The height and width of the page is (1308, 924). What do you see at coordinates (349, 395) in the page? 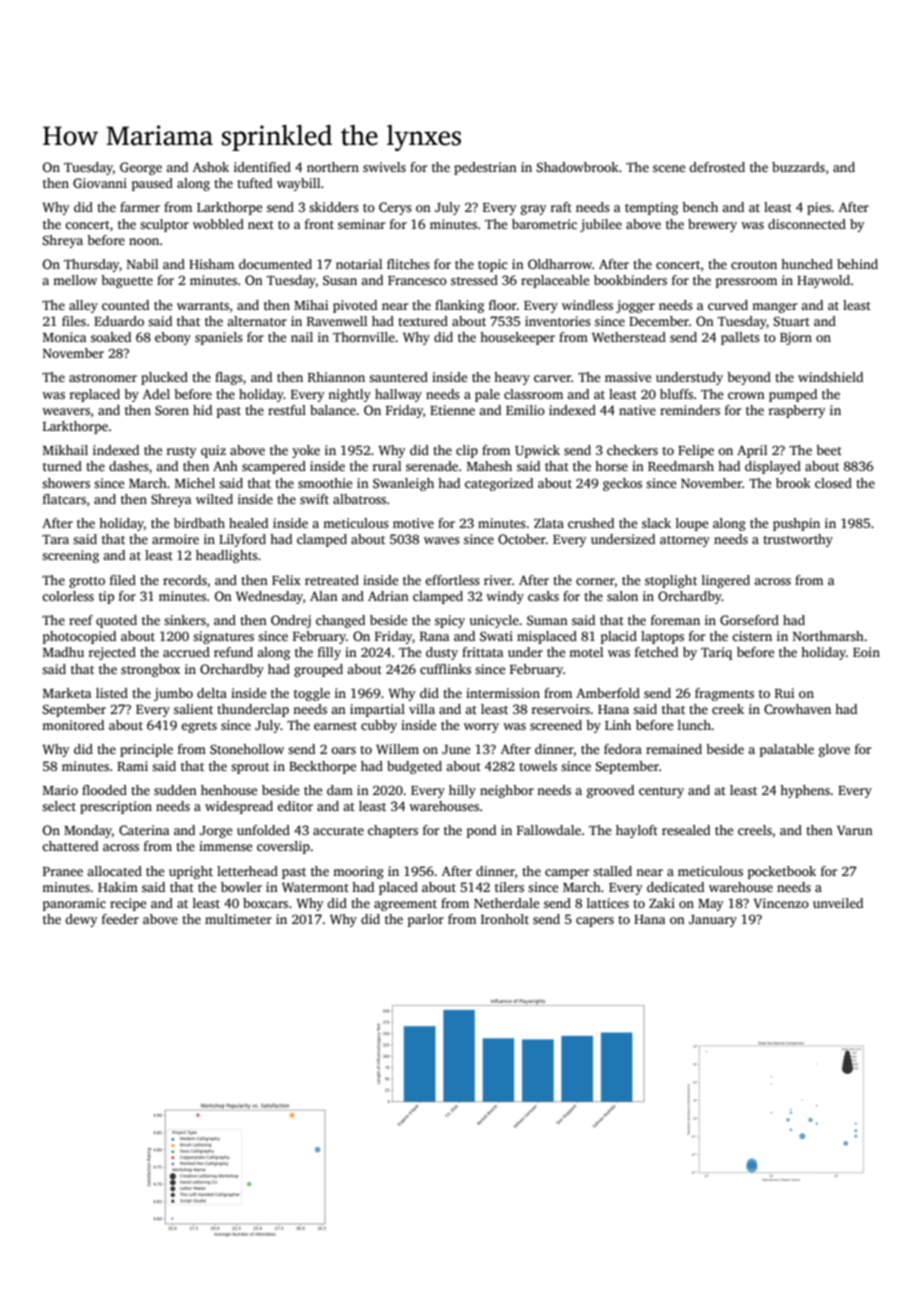
I see `nightly` at bounding box center [349, 395].
